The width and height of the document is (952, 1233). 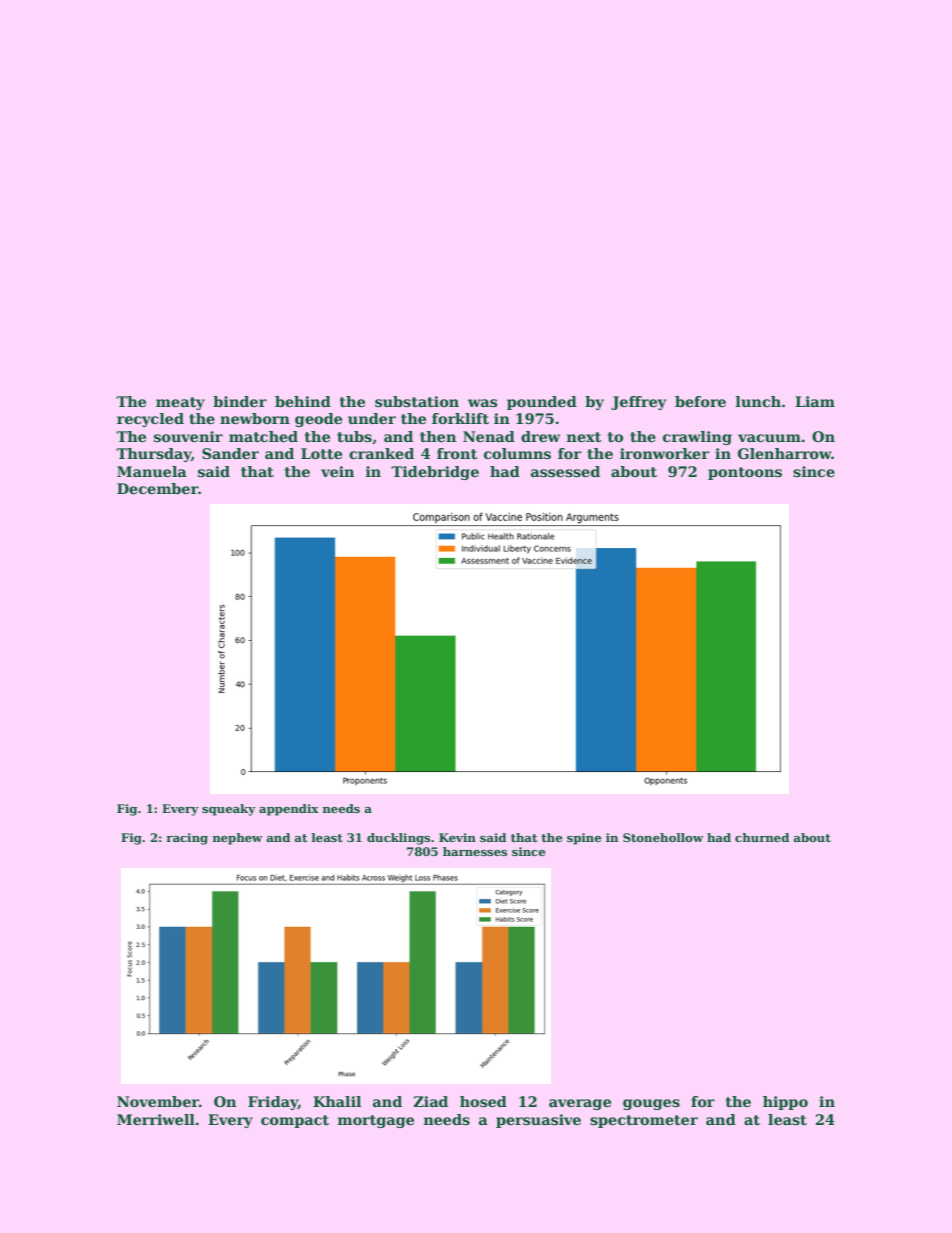 What do you see at coordinates (584, 839) in the document?
I see `spine` at bounding box center [584, 839].
